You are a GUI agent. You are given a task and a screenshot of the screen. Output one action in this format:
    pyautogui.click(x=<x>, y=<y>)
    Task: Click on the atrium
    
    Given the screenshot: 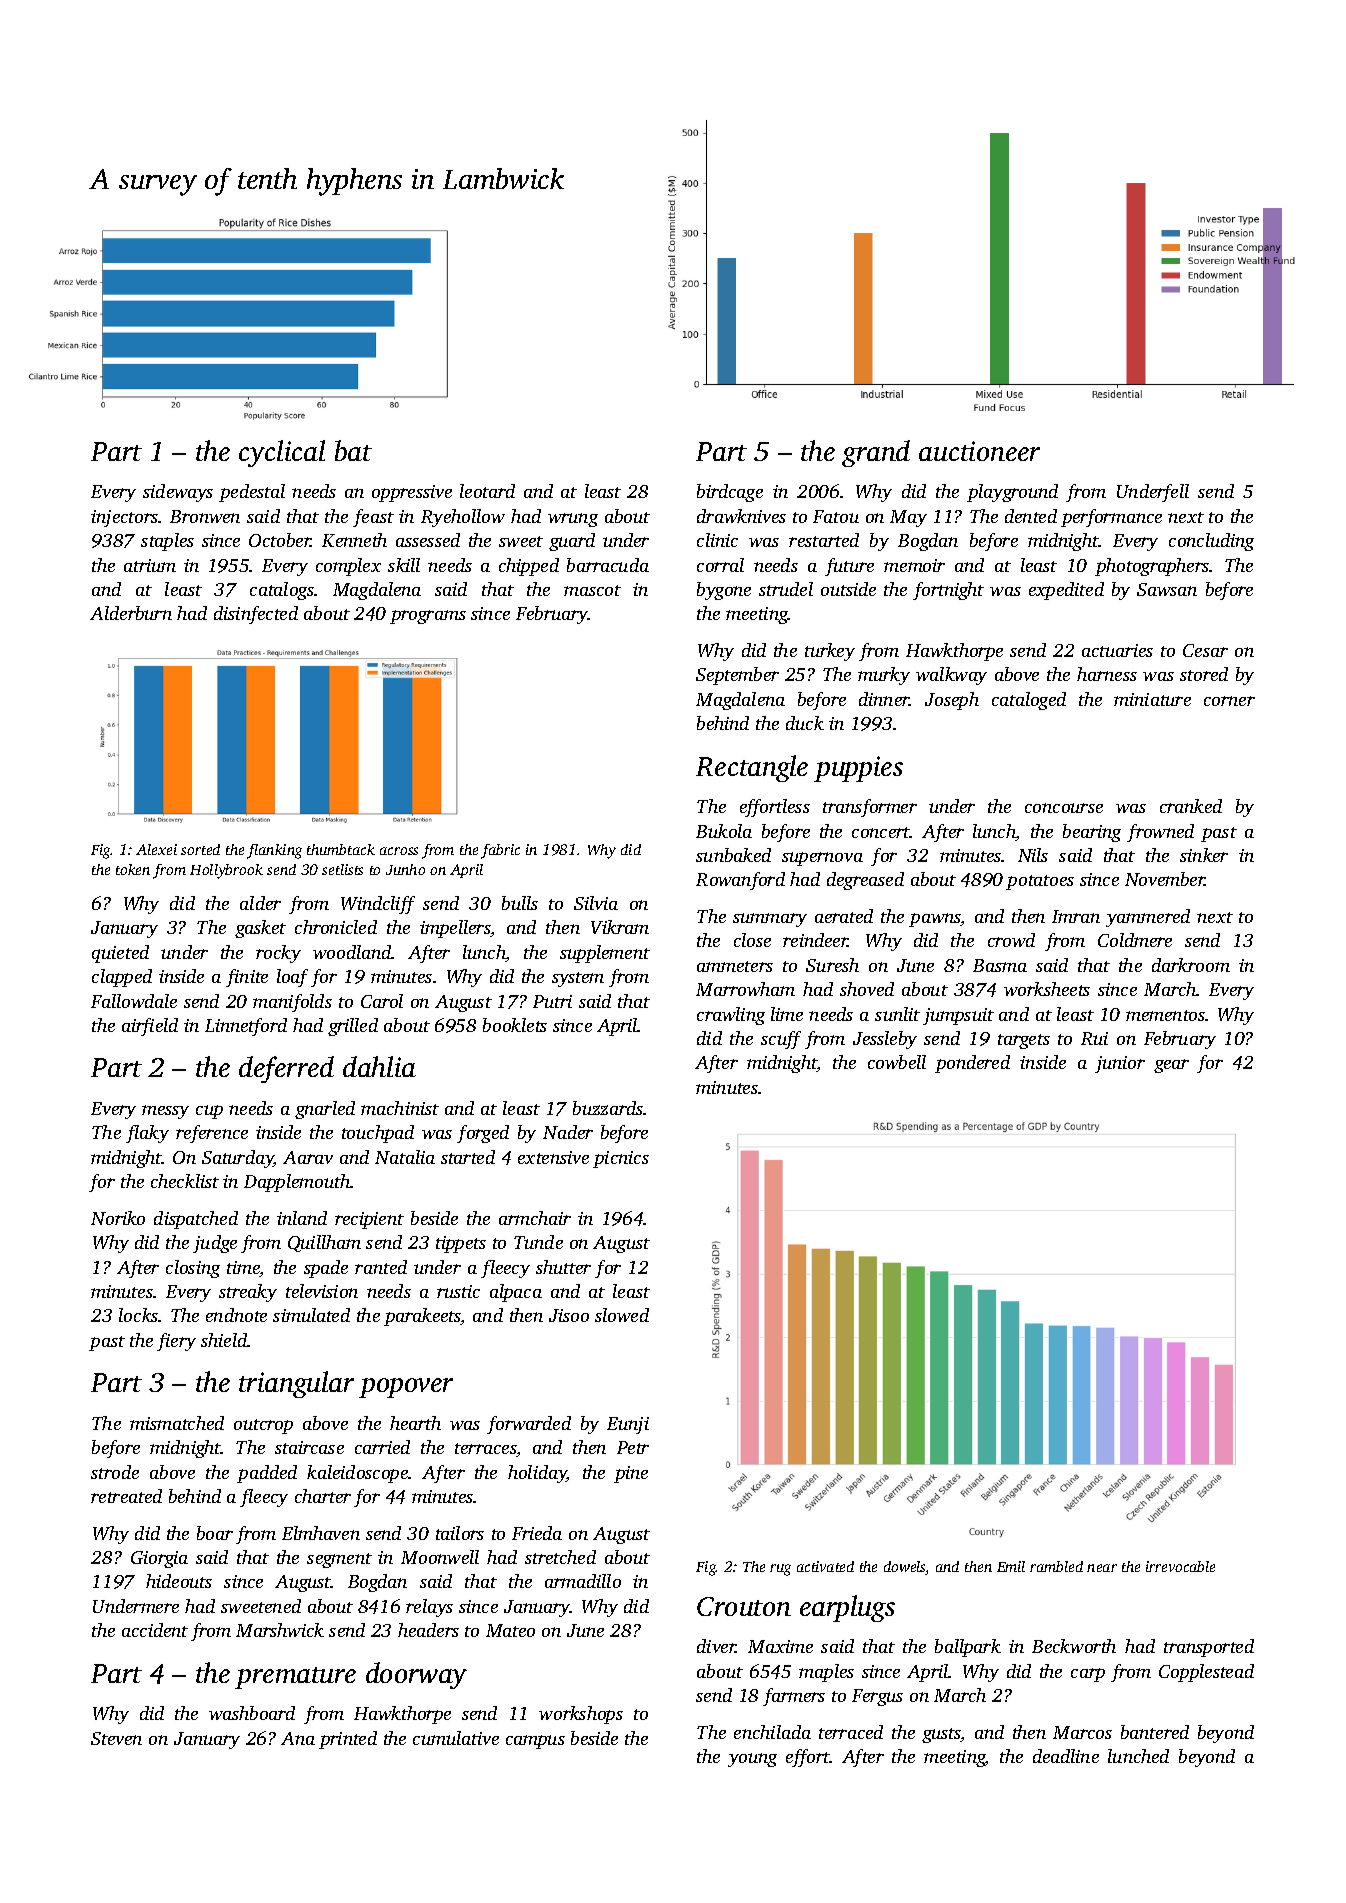 What is the action you would take?
    pyautogui.click(x=150, y=565)
